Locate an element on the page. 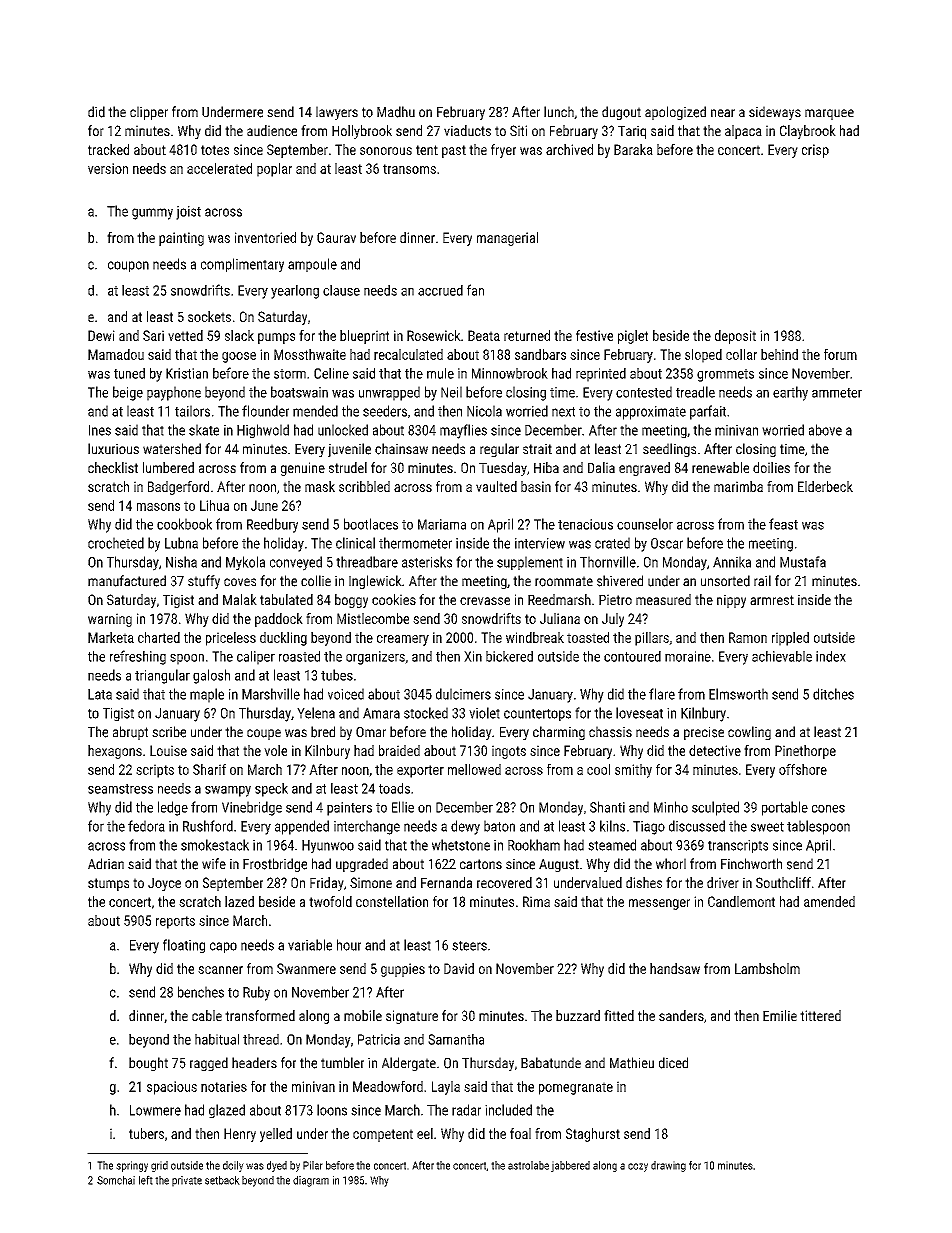 The image size is (952, 1233). cozy is located at coordinates (638, 1167).
